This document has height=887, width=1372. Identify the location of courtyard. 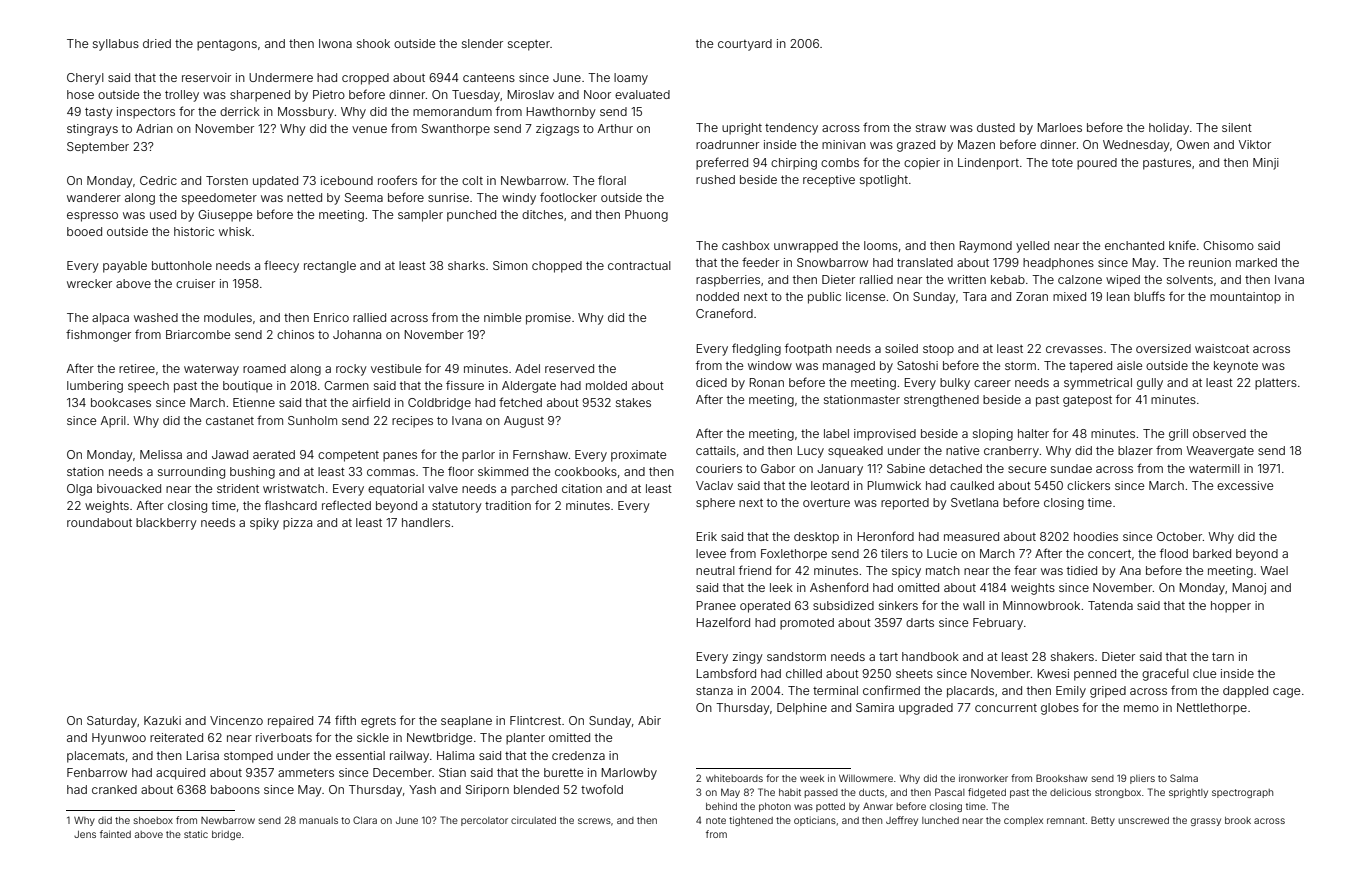
(745, 45).
